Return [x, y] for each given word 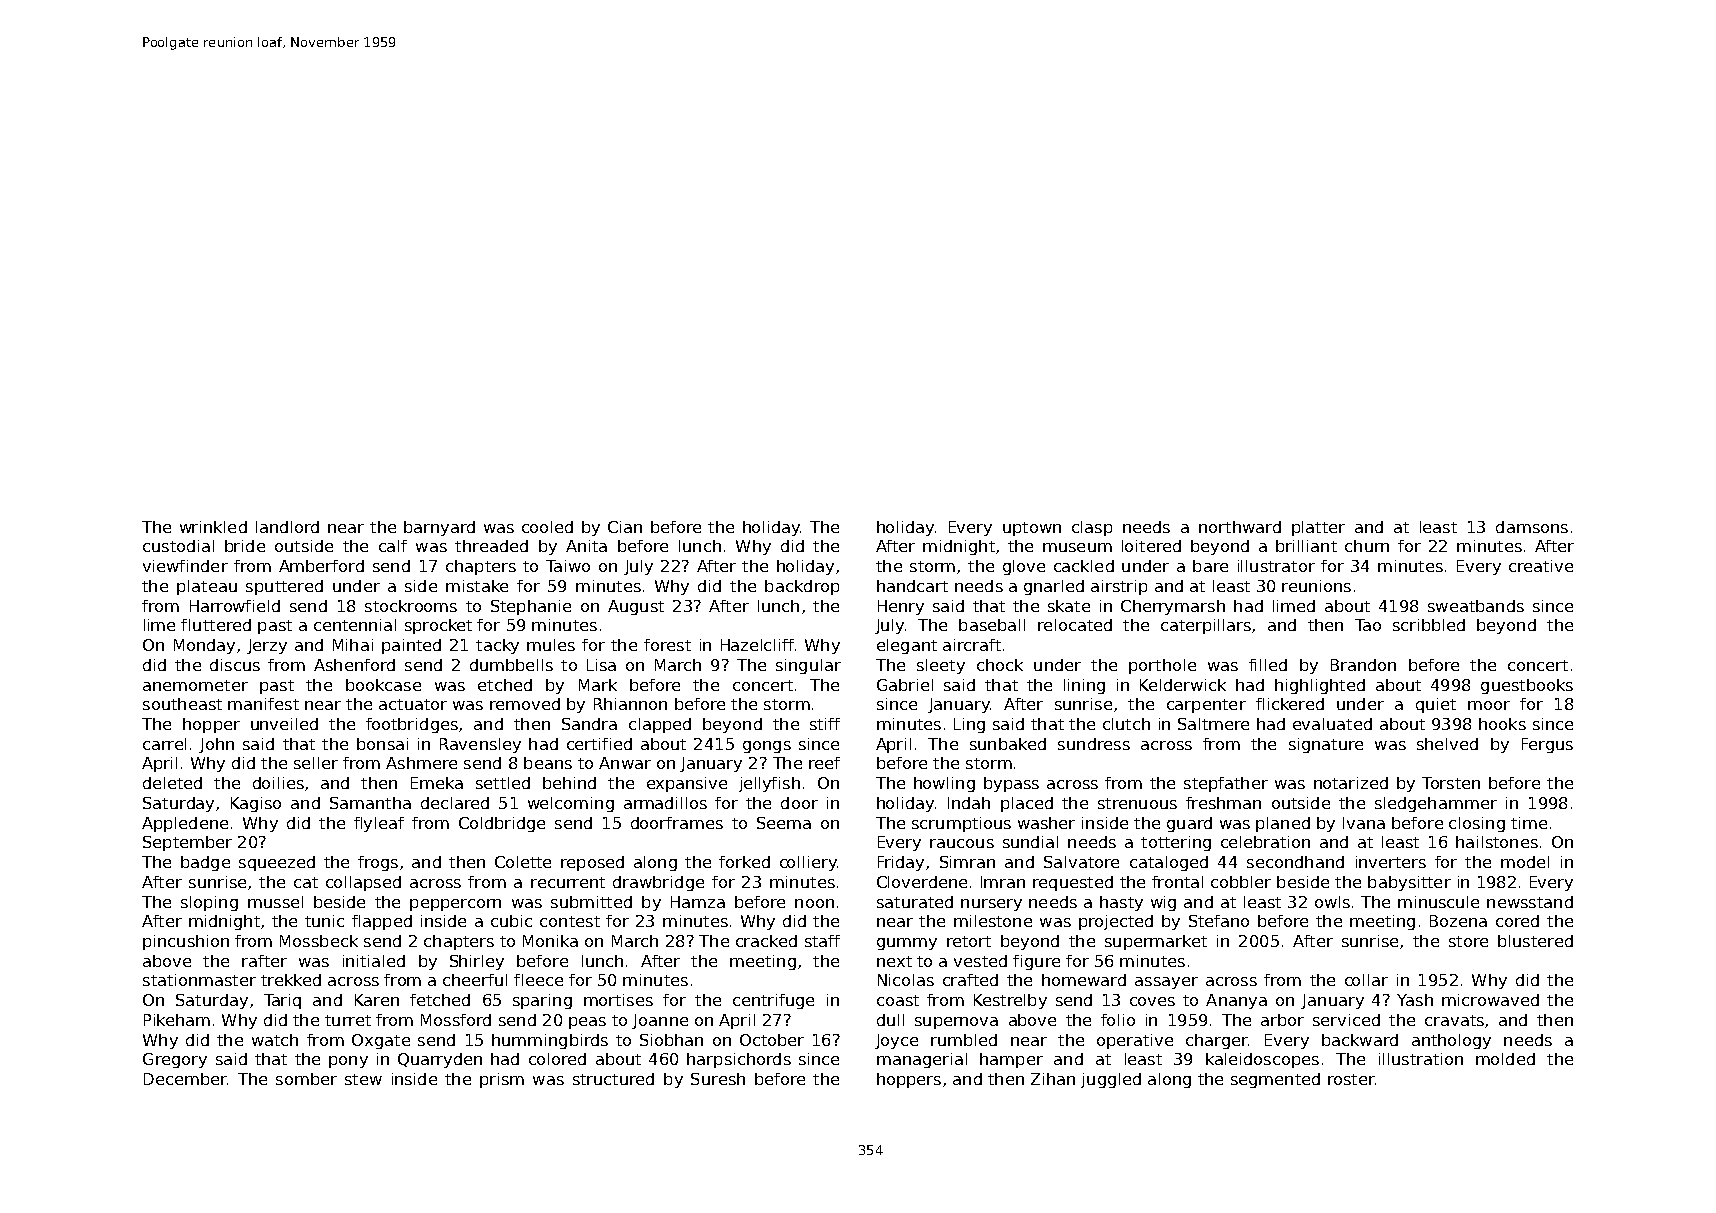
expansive [687, 784]
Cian [625, 527]
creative [1541, 566]
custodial [178, 546]
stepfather [1226, 784]
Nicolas [906, 980]
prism [502, 1080]
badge [205, 863]
